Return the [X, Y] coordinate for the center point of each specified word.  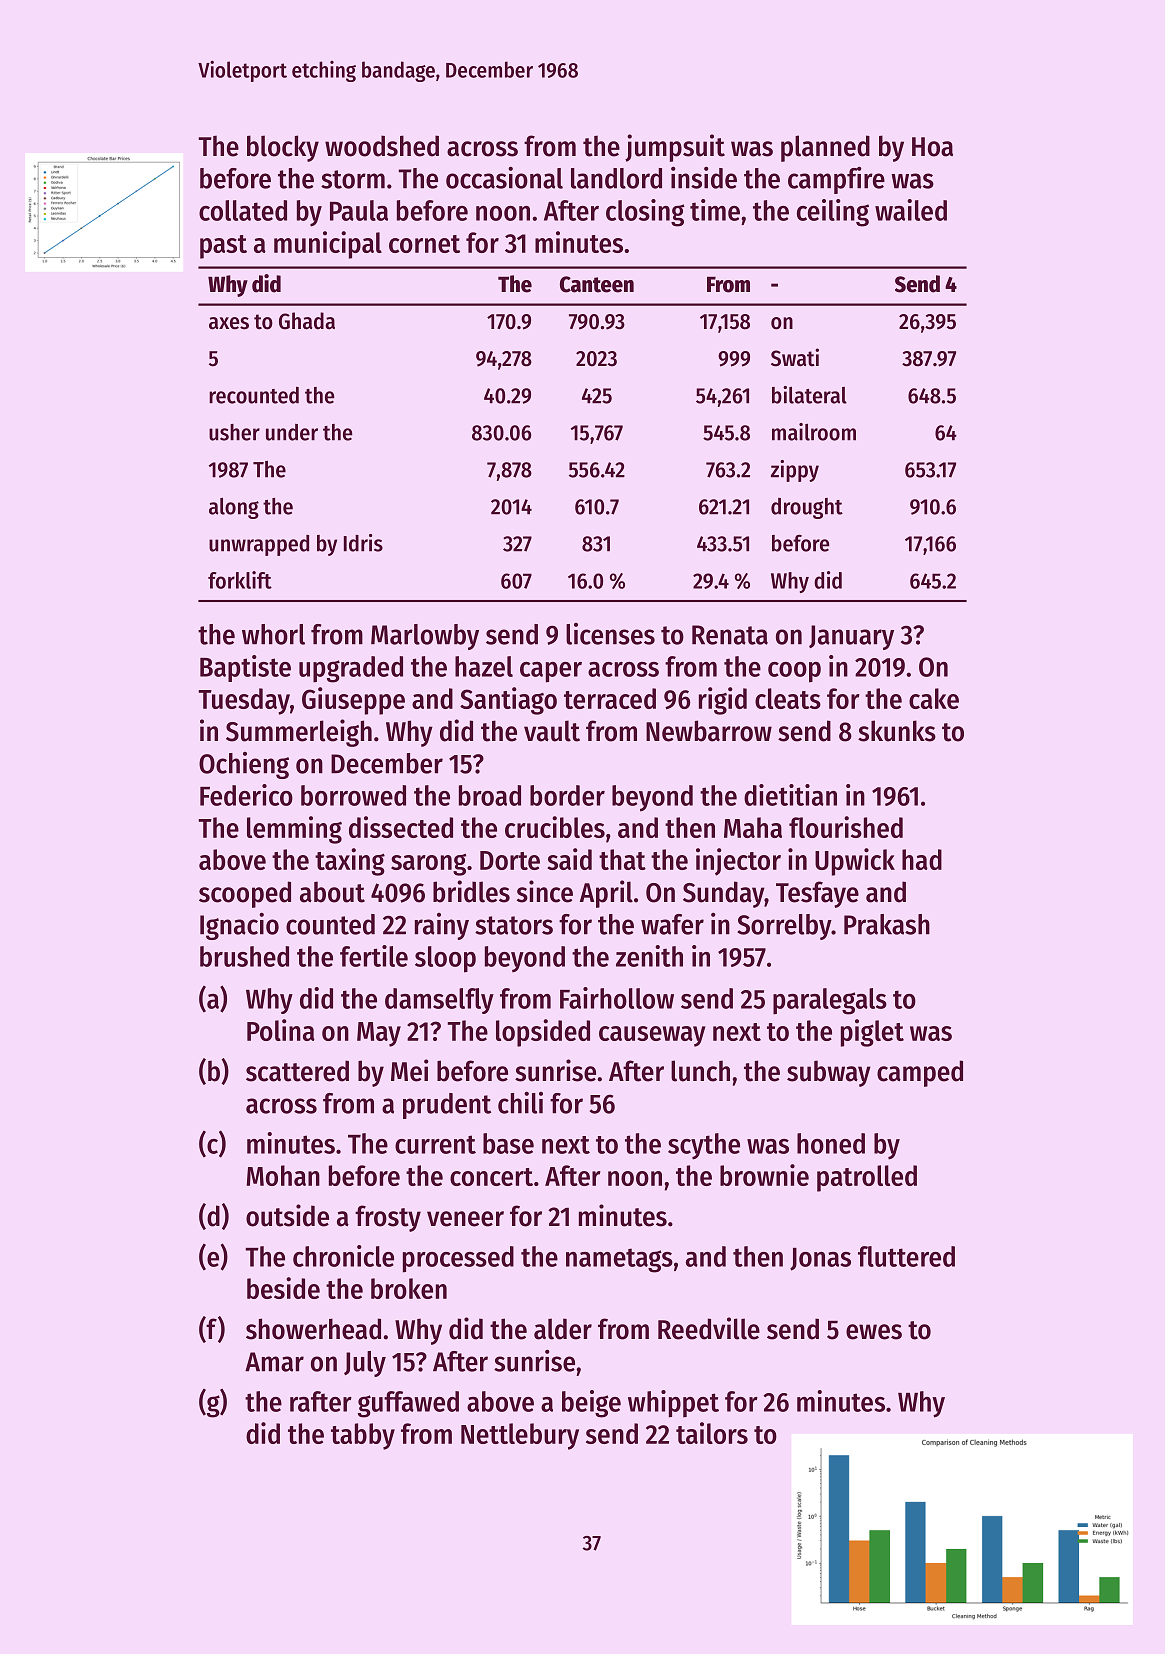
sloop [445, 959]
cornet [424, 244]
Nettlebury [520, 1436]
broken [409, 1288]
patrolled [867, 1178]
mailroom [814, 432]
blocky [283, 148]
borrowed [353, 795]
